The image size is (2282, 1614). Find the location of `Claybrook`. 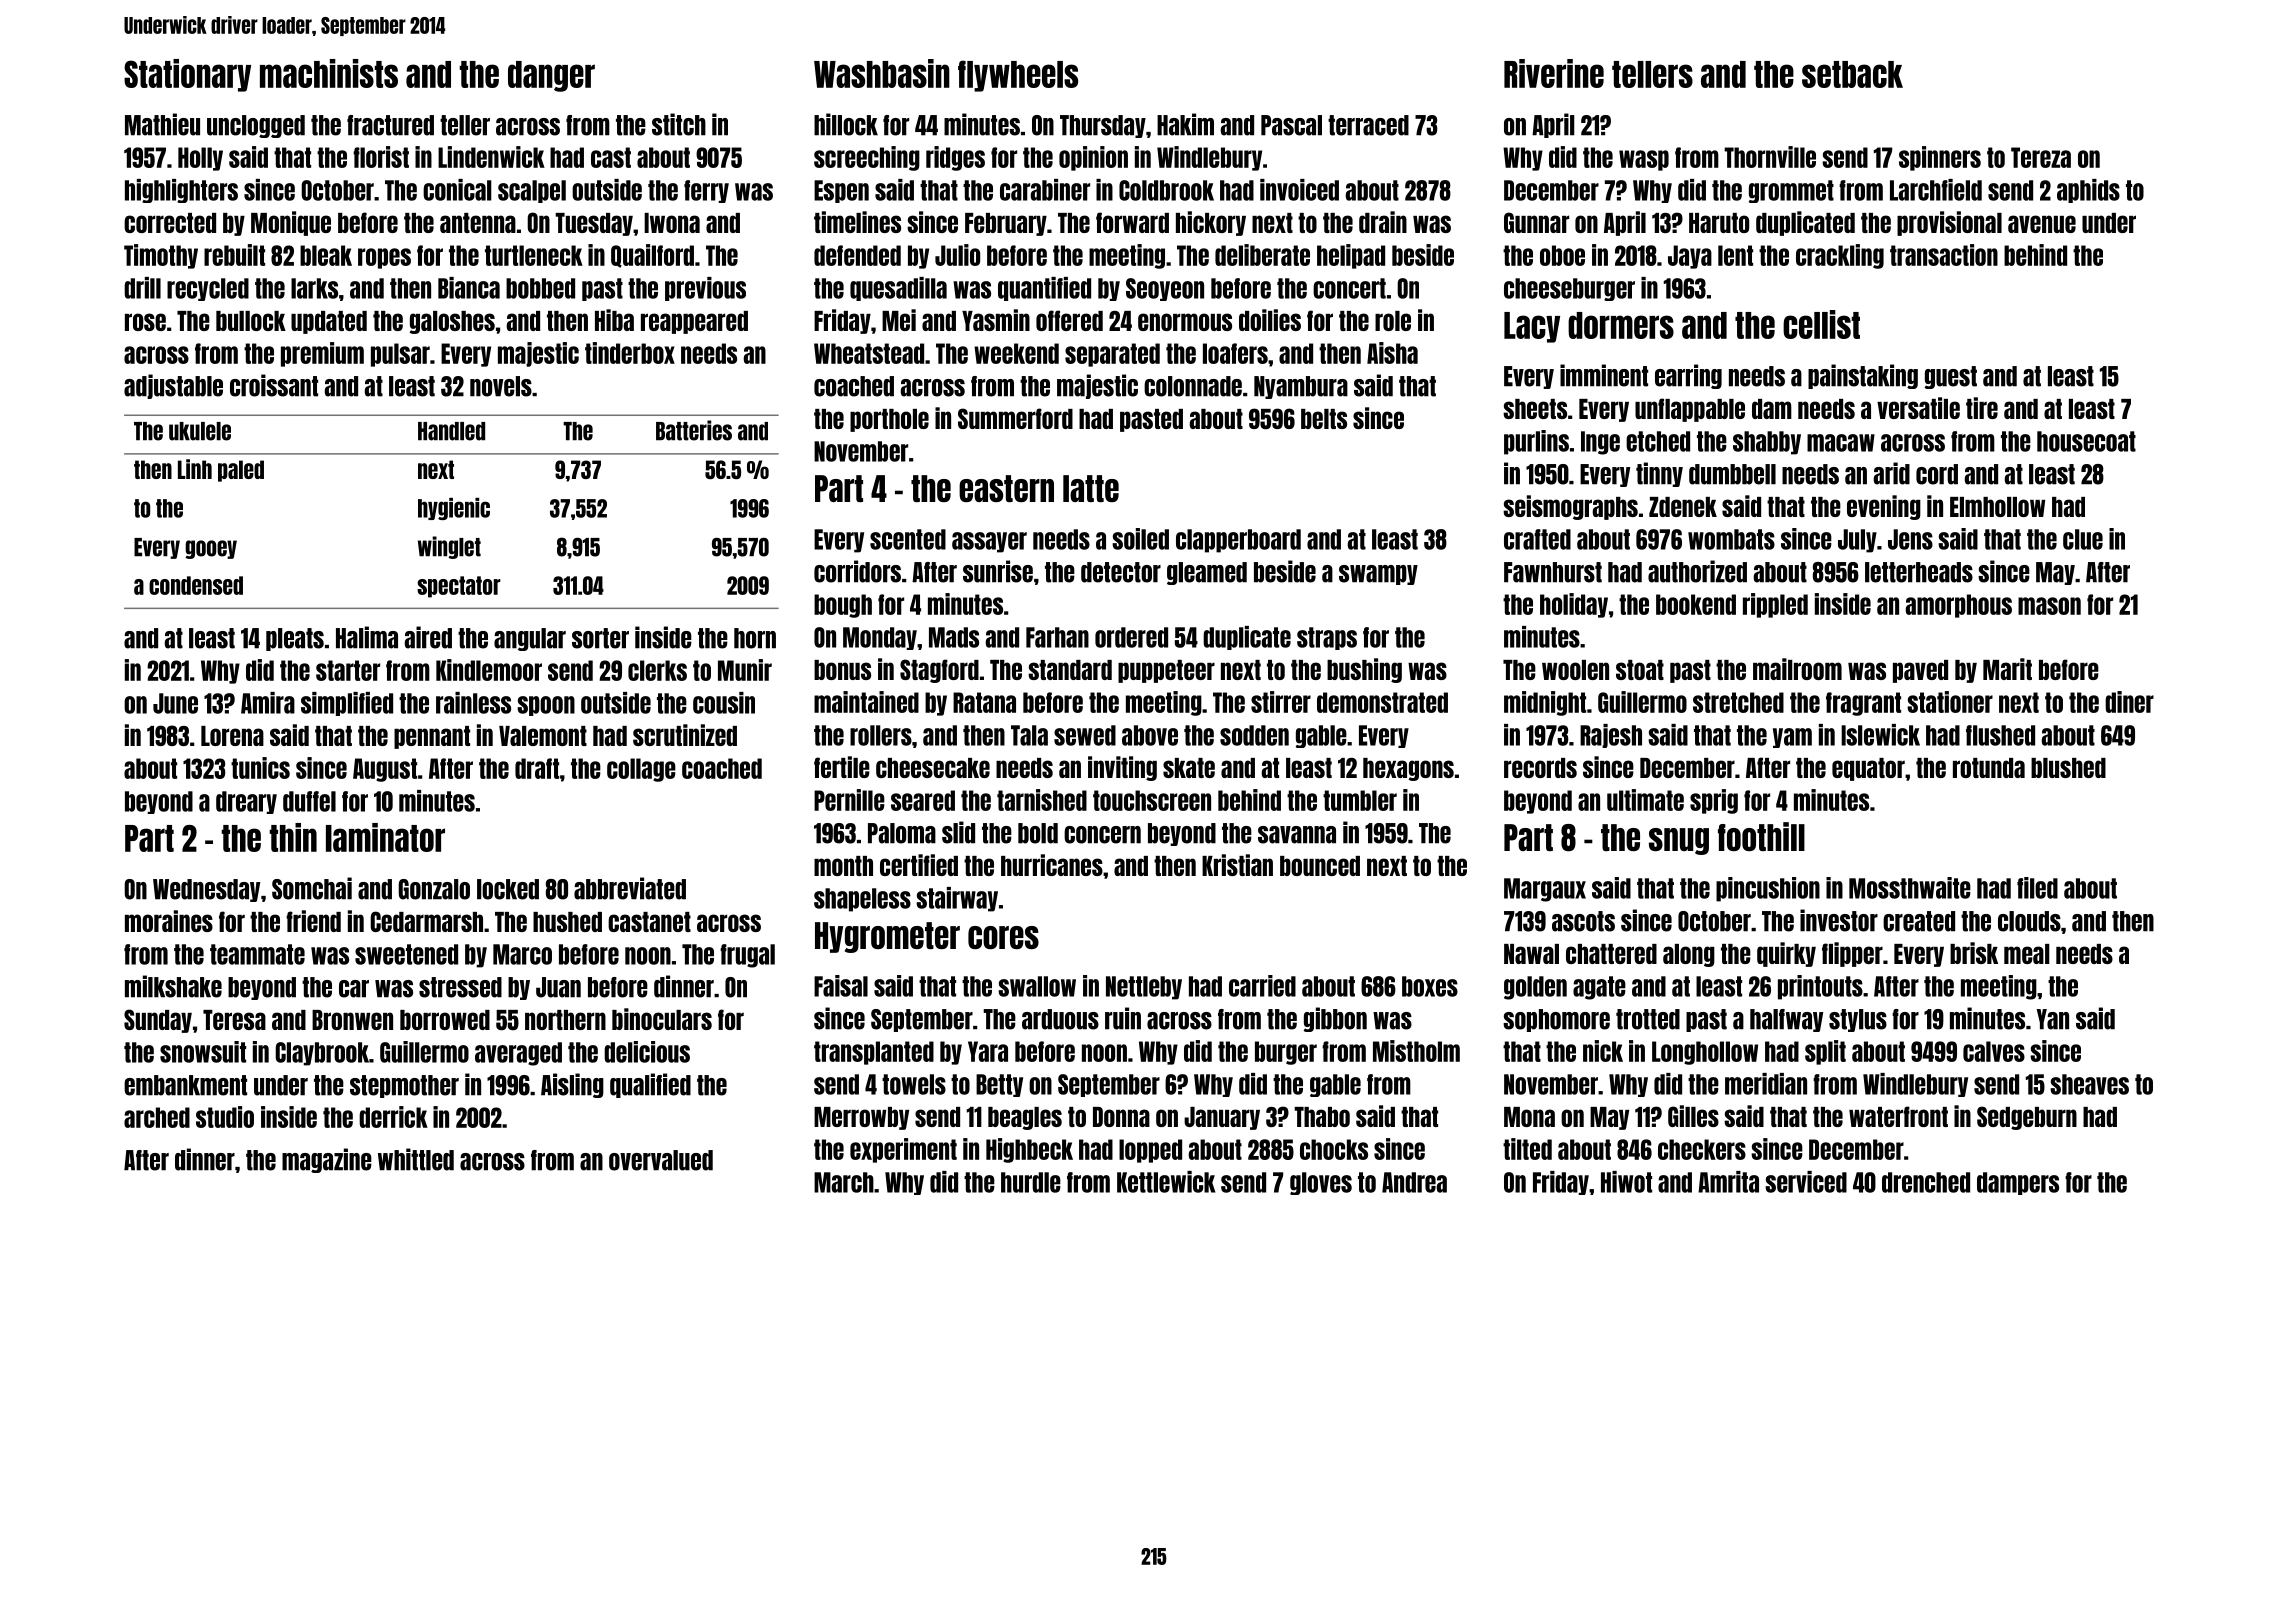

Claybrook is located at coordinates (322, 1054).
